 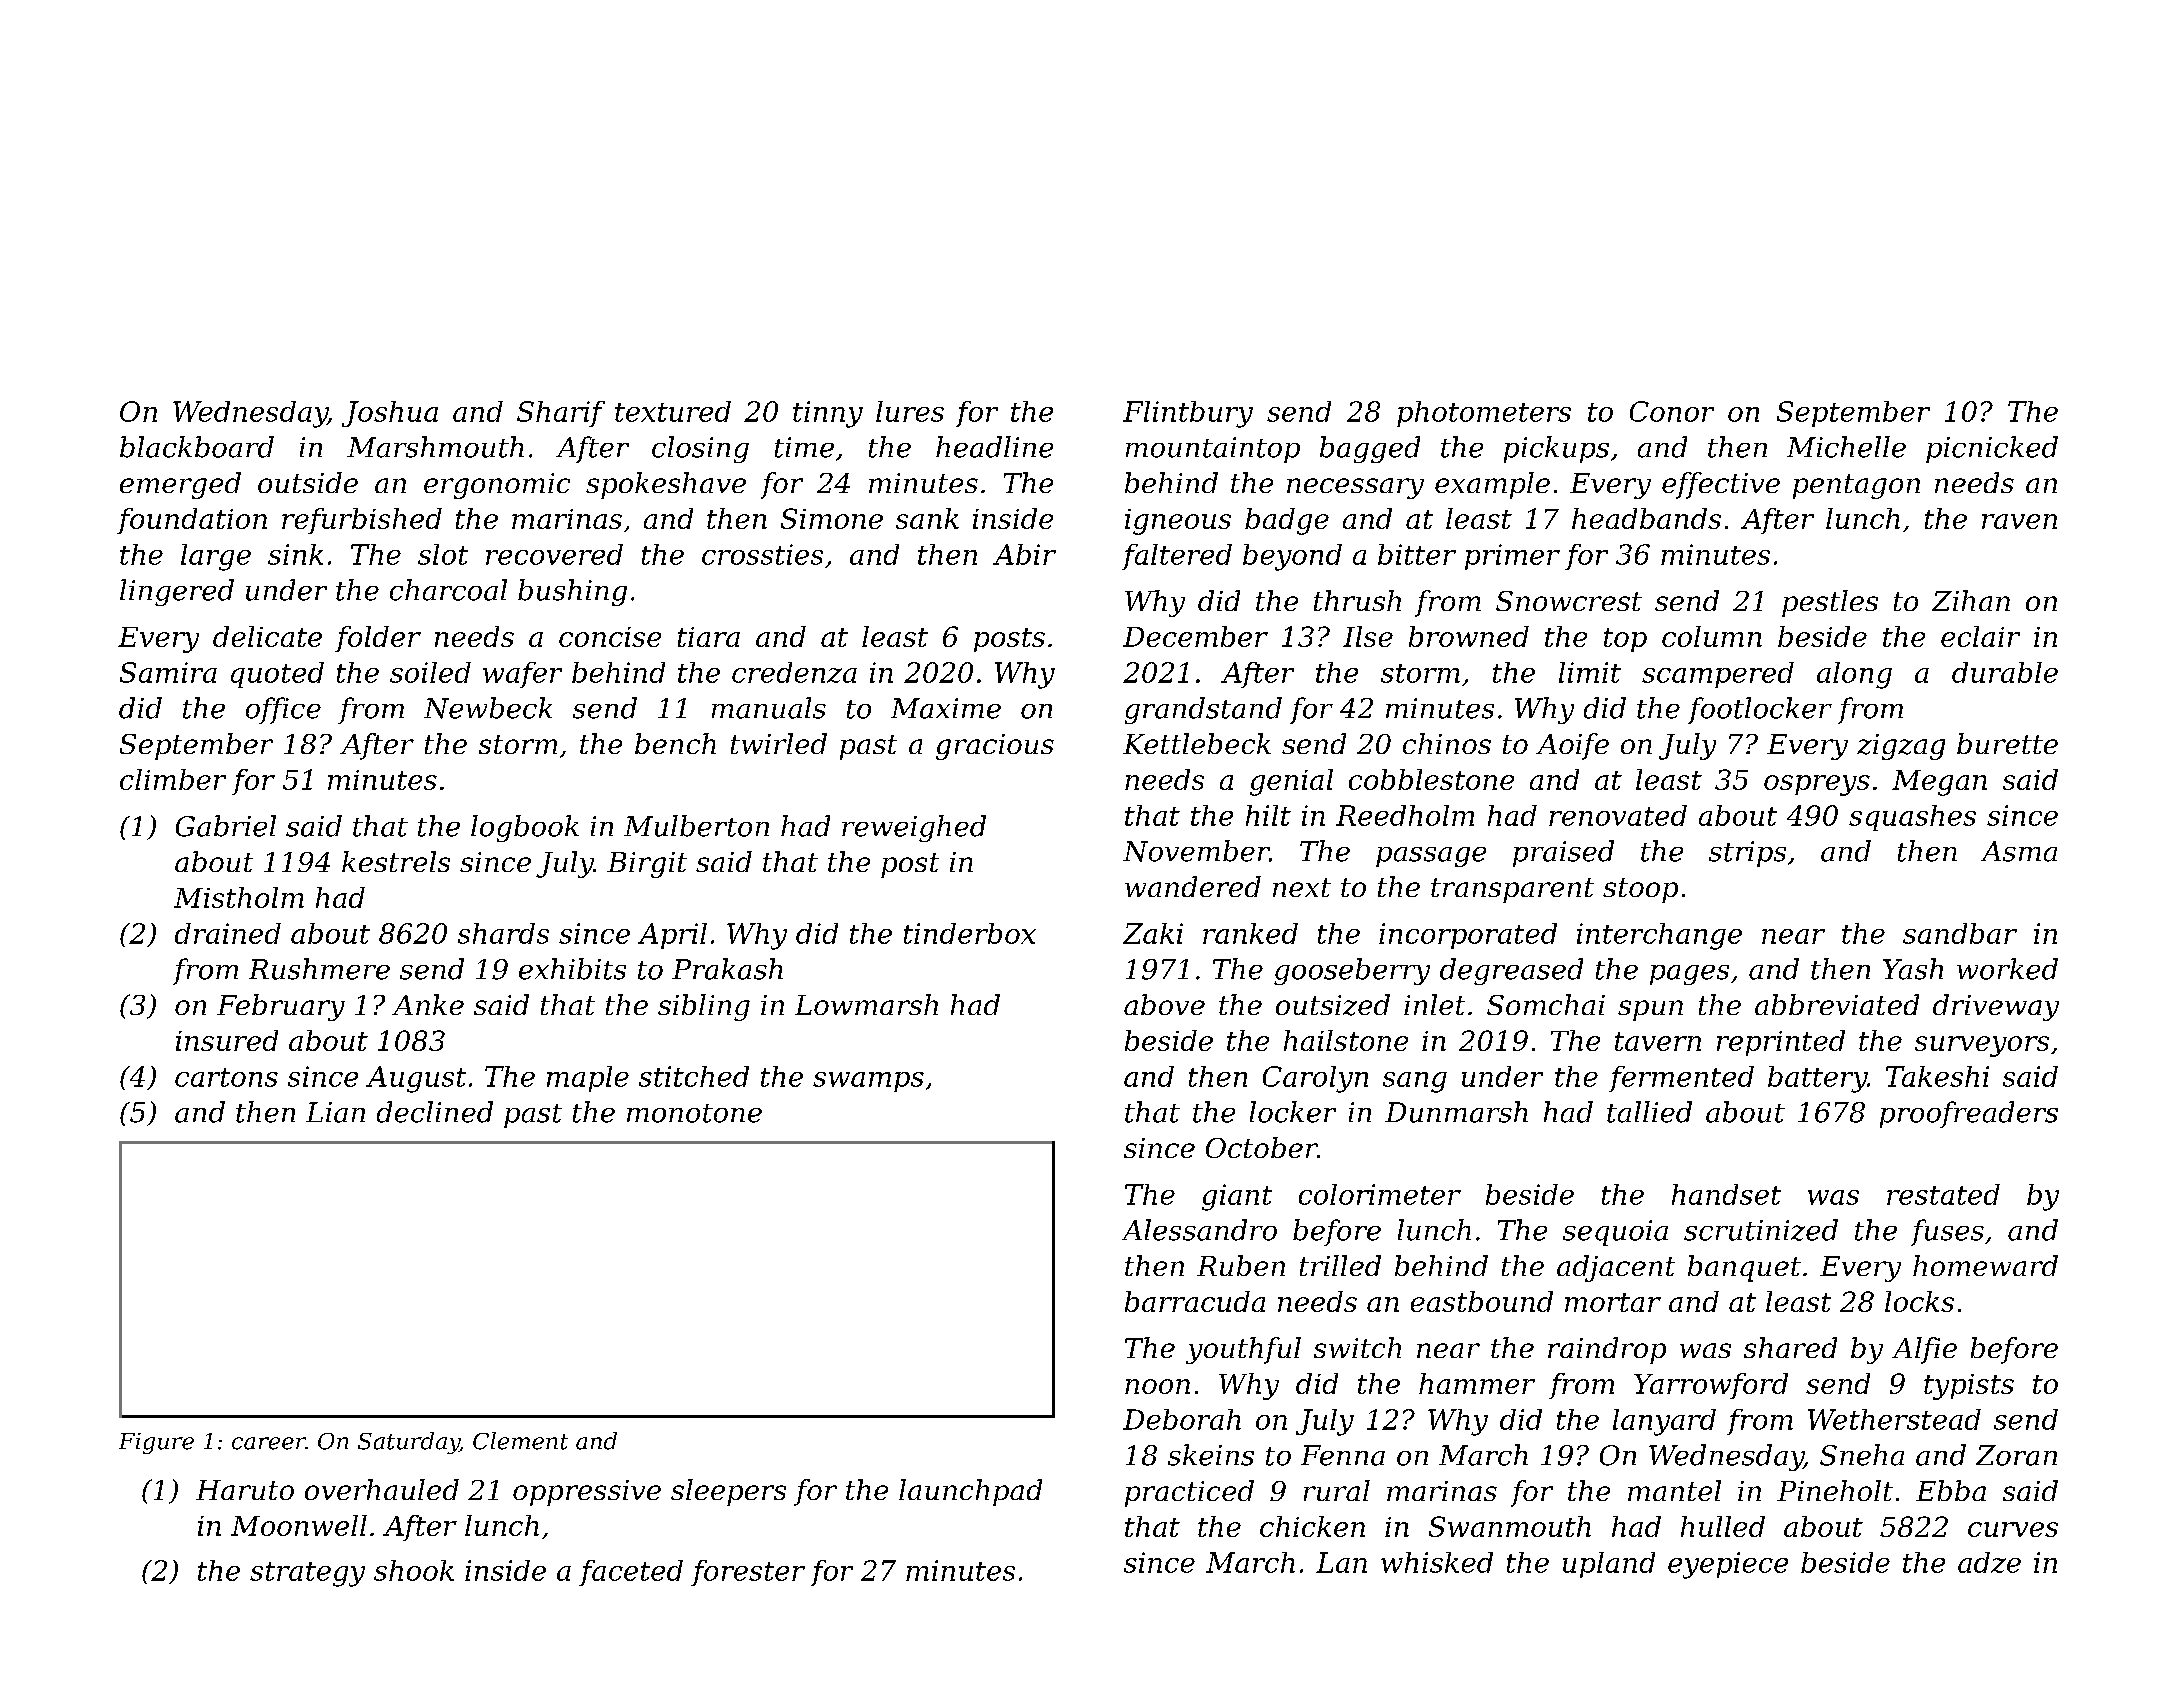 What do you see at coordinates (866, 1004) in the screenshot?
I see `Lowmarsh` at bounding box center [866, 1004].
